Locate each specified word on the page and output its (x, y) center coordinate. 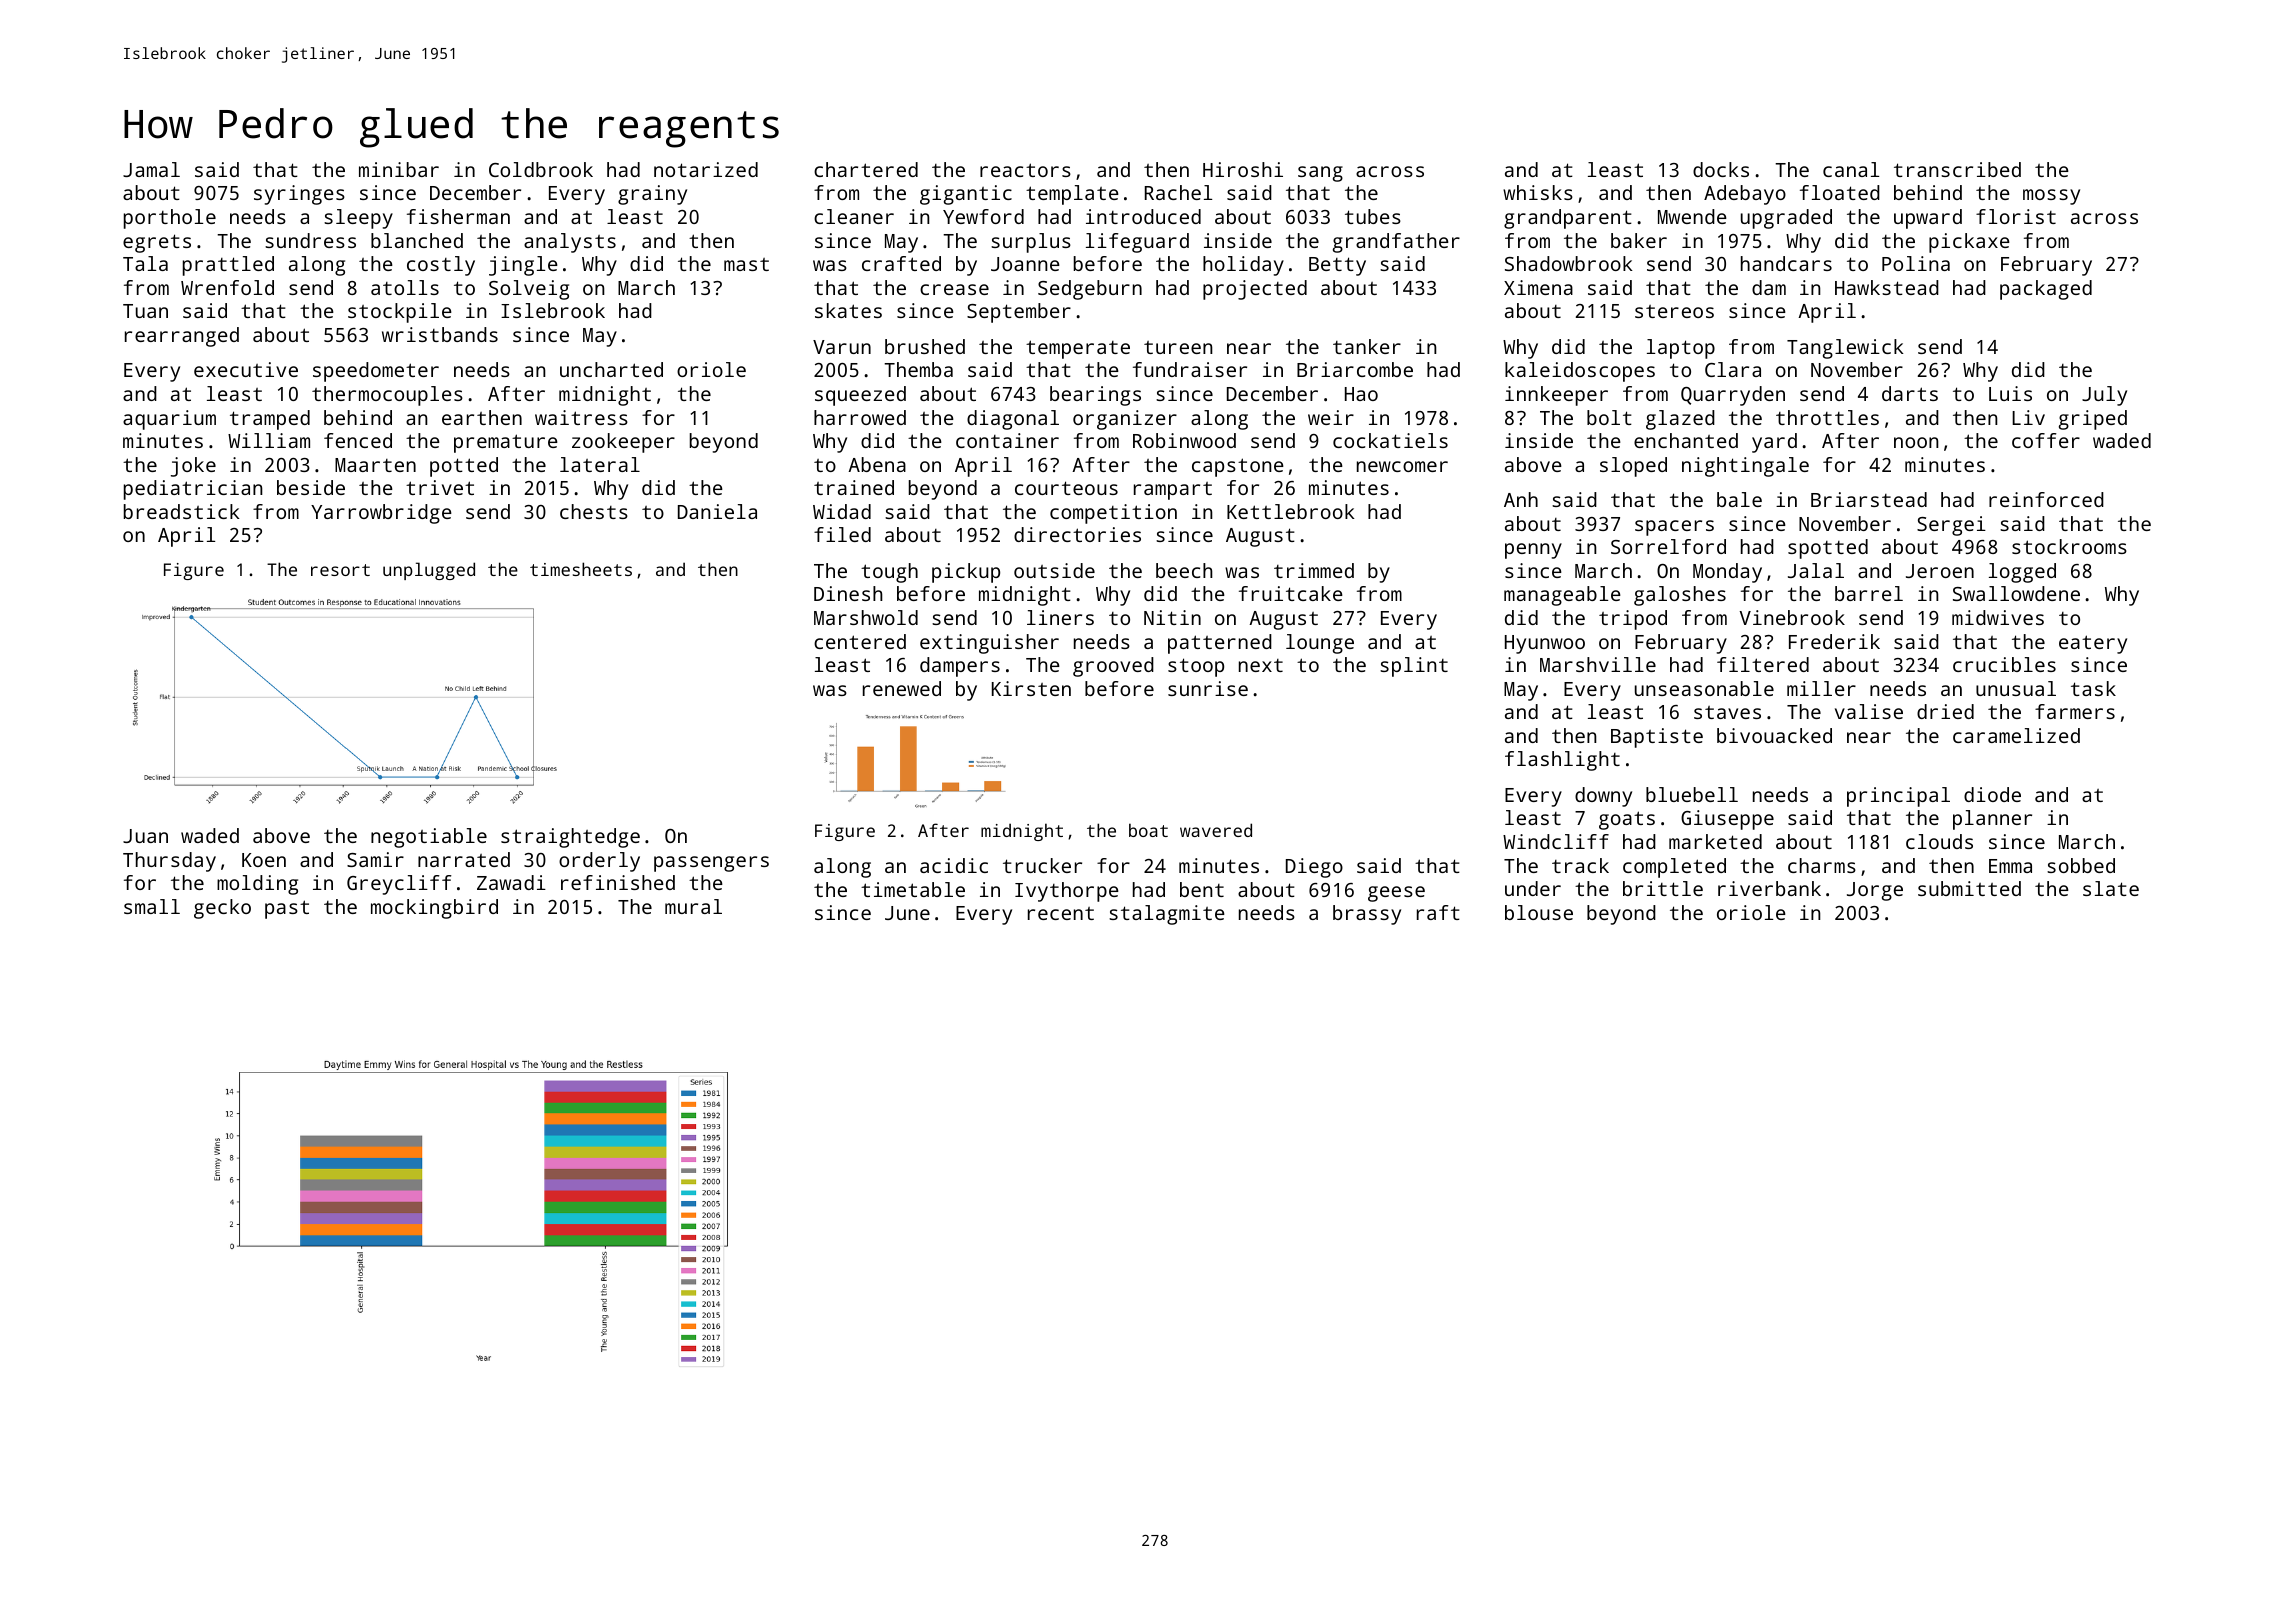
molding (257, 885)
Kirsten (1031, 688)
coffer (2046, 440)
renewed (902, 688)
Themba (918, 369)
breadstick (182, 511)
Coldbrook (541, 169)
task (2093, 688)
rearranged (182, 337)
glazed (1680, 420)
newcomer (1402, 466)
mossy (2051, 197)
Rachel (1178, 192)
